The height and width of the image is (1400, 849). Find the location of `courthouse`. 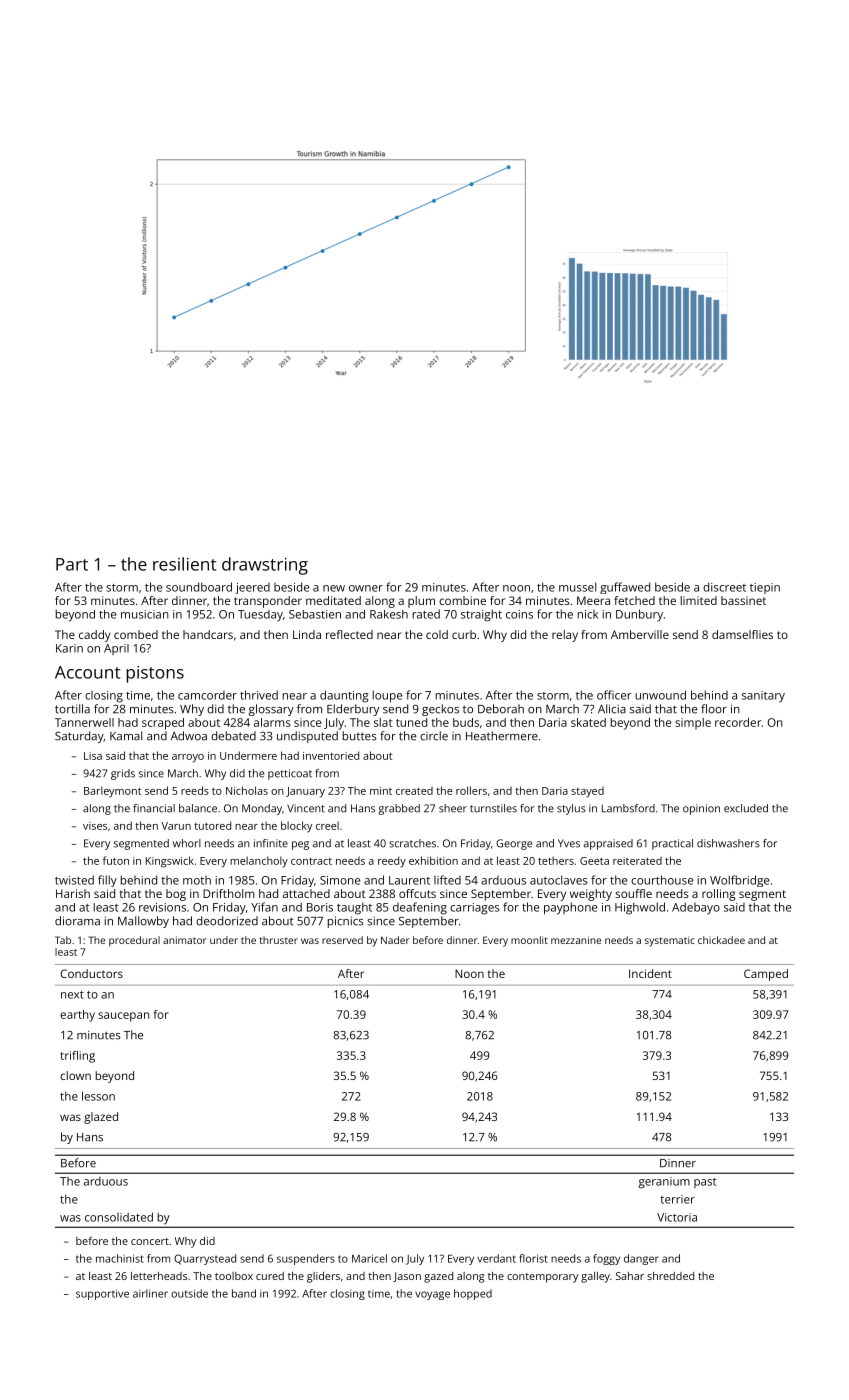

courthouse is located at coordinates (662, 880).
